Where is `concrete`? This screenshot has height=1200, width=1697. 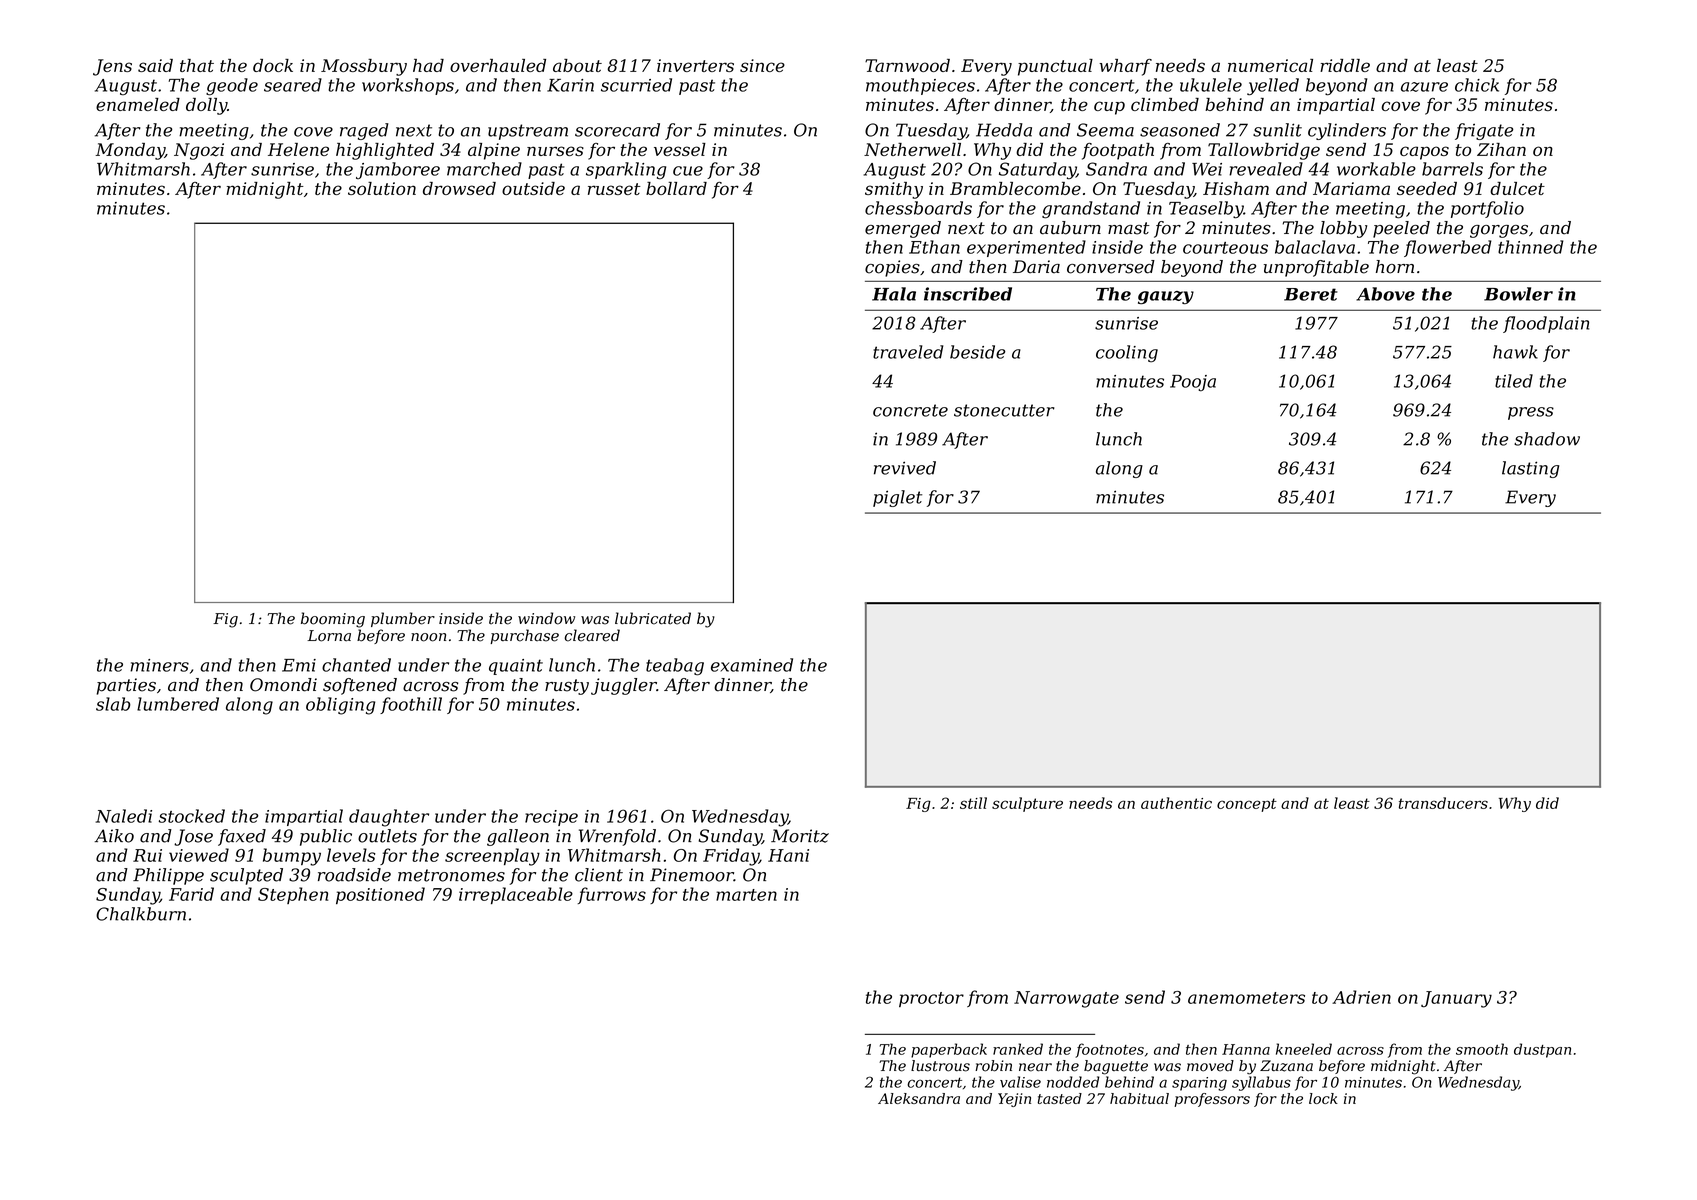 concrete is located at coordinates (910, 410).
